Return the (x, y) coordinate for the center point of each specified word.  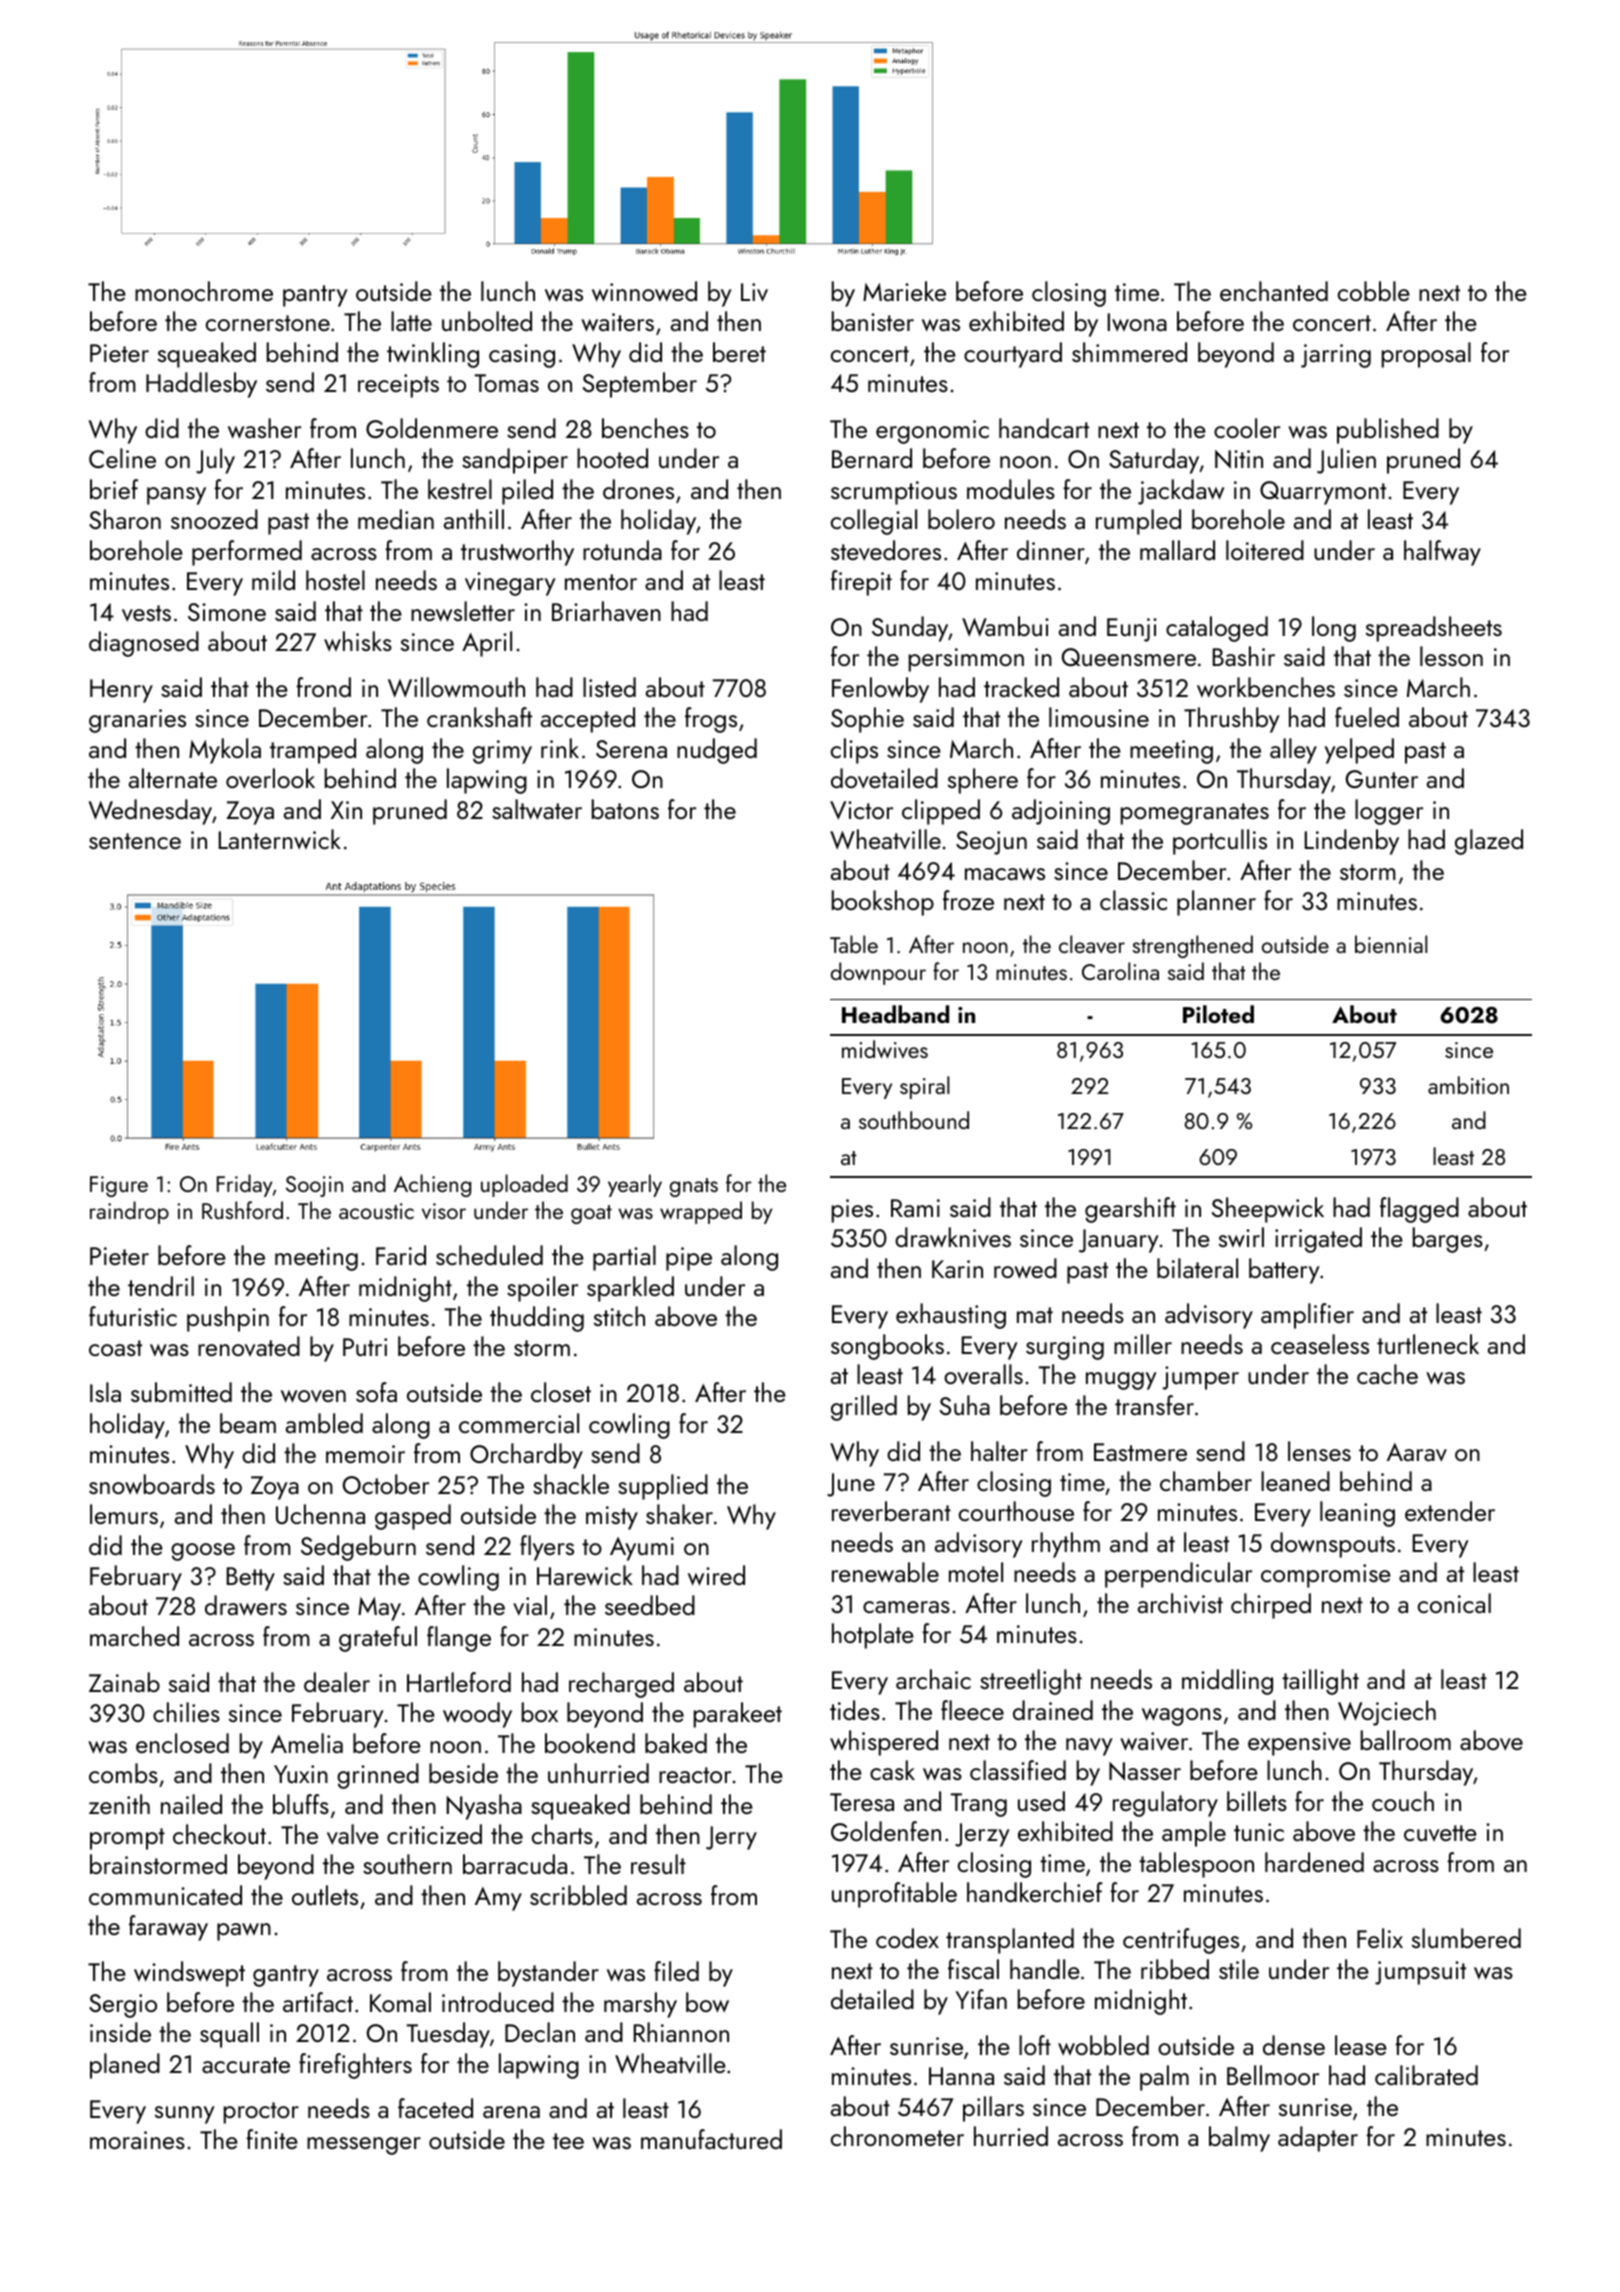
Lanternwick (280, 839)
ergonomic (932, 432)
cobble (1374, 291)
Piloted (1218, 1014)
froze (968, 900)
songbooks (887, 1347)
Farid (401, 1255)
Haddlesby (201, 385)
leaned (1295, 1481)
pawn (244, 1932)
